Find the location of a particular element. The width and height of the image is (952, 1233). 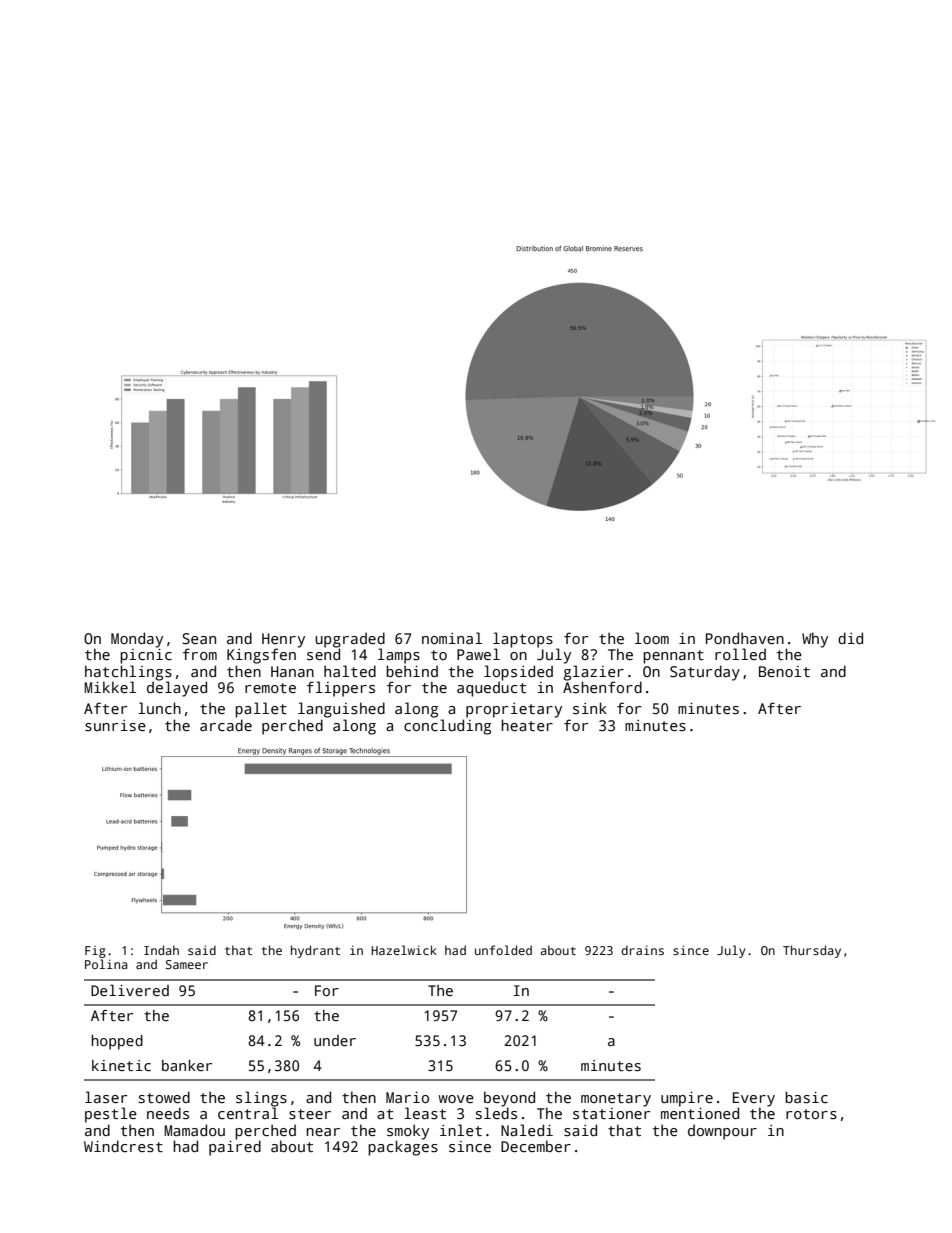

packages is located at coordinates (403, 1148).
